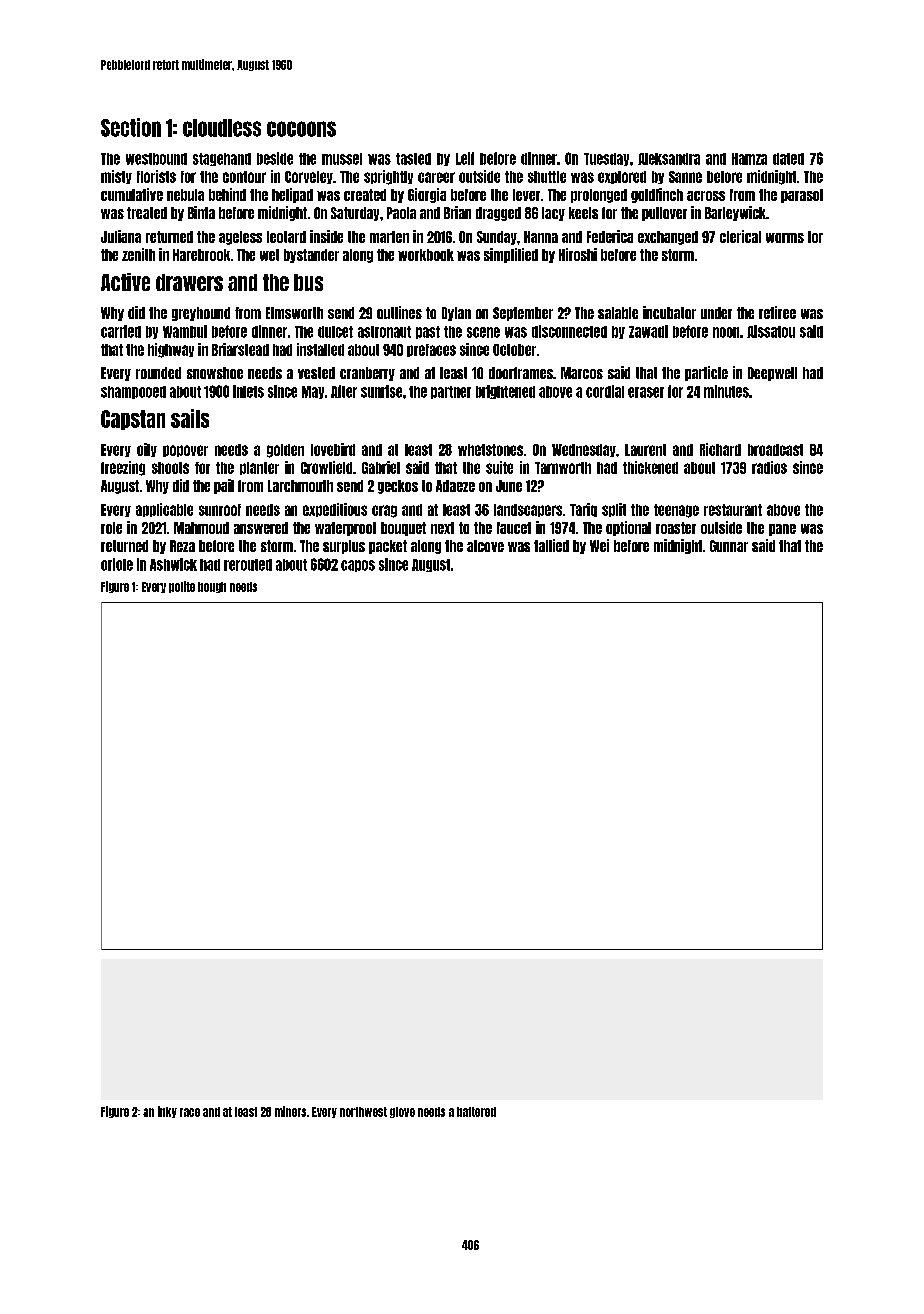 The image size is (924, 1314). I want to click on glove, so click(402, 1112).
